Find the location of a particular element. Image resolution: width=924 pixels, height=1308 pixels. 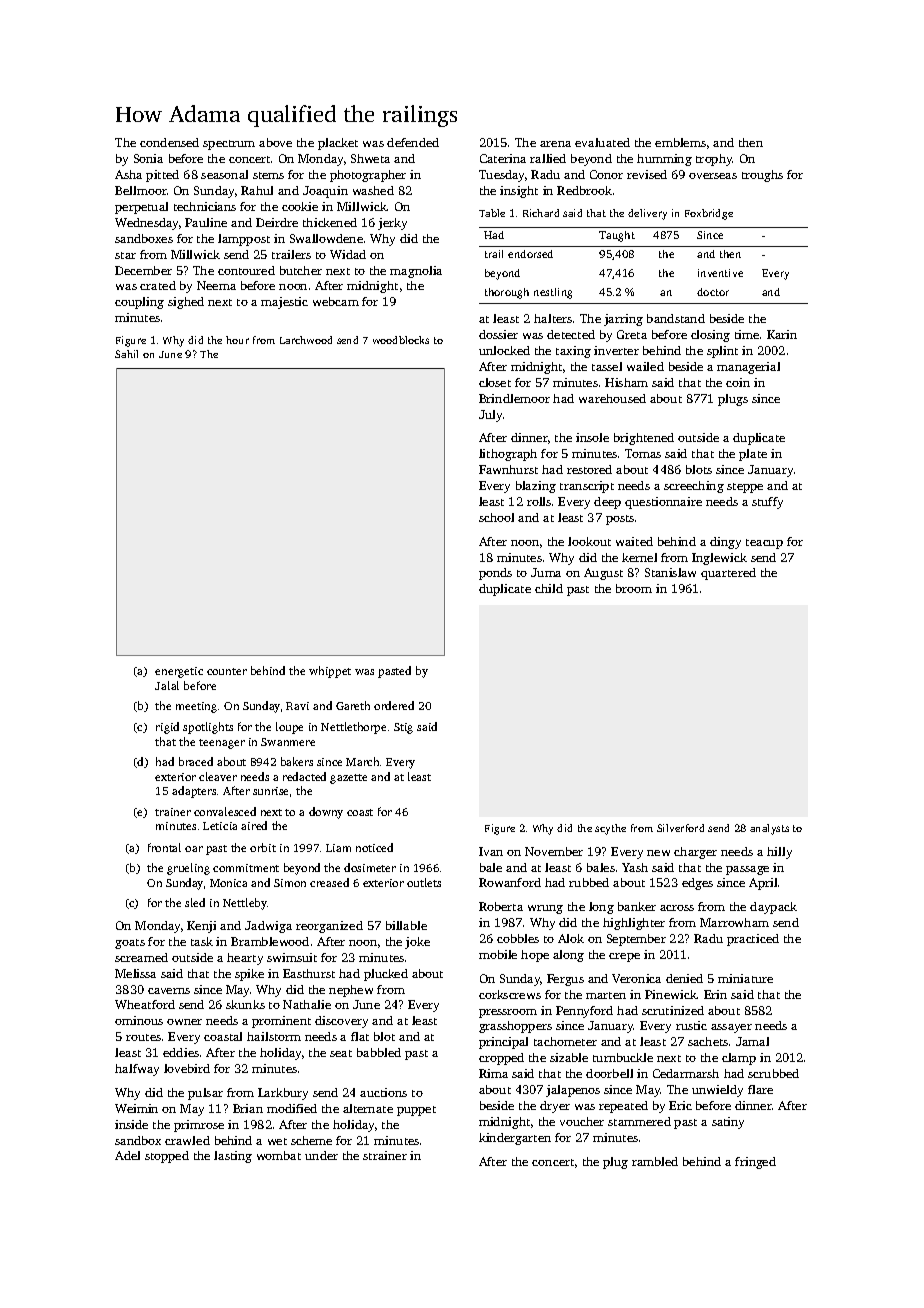

outlets is located at coordinates (424, 882).
